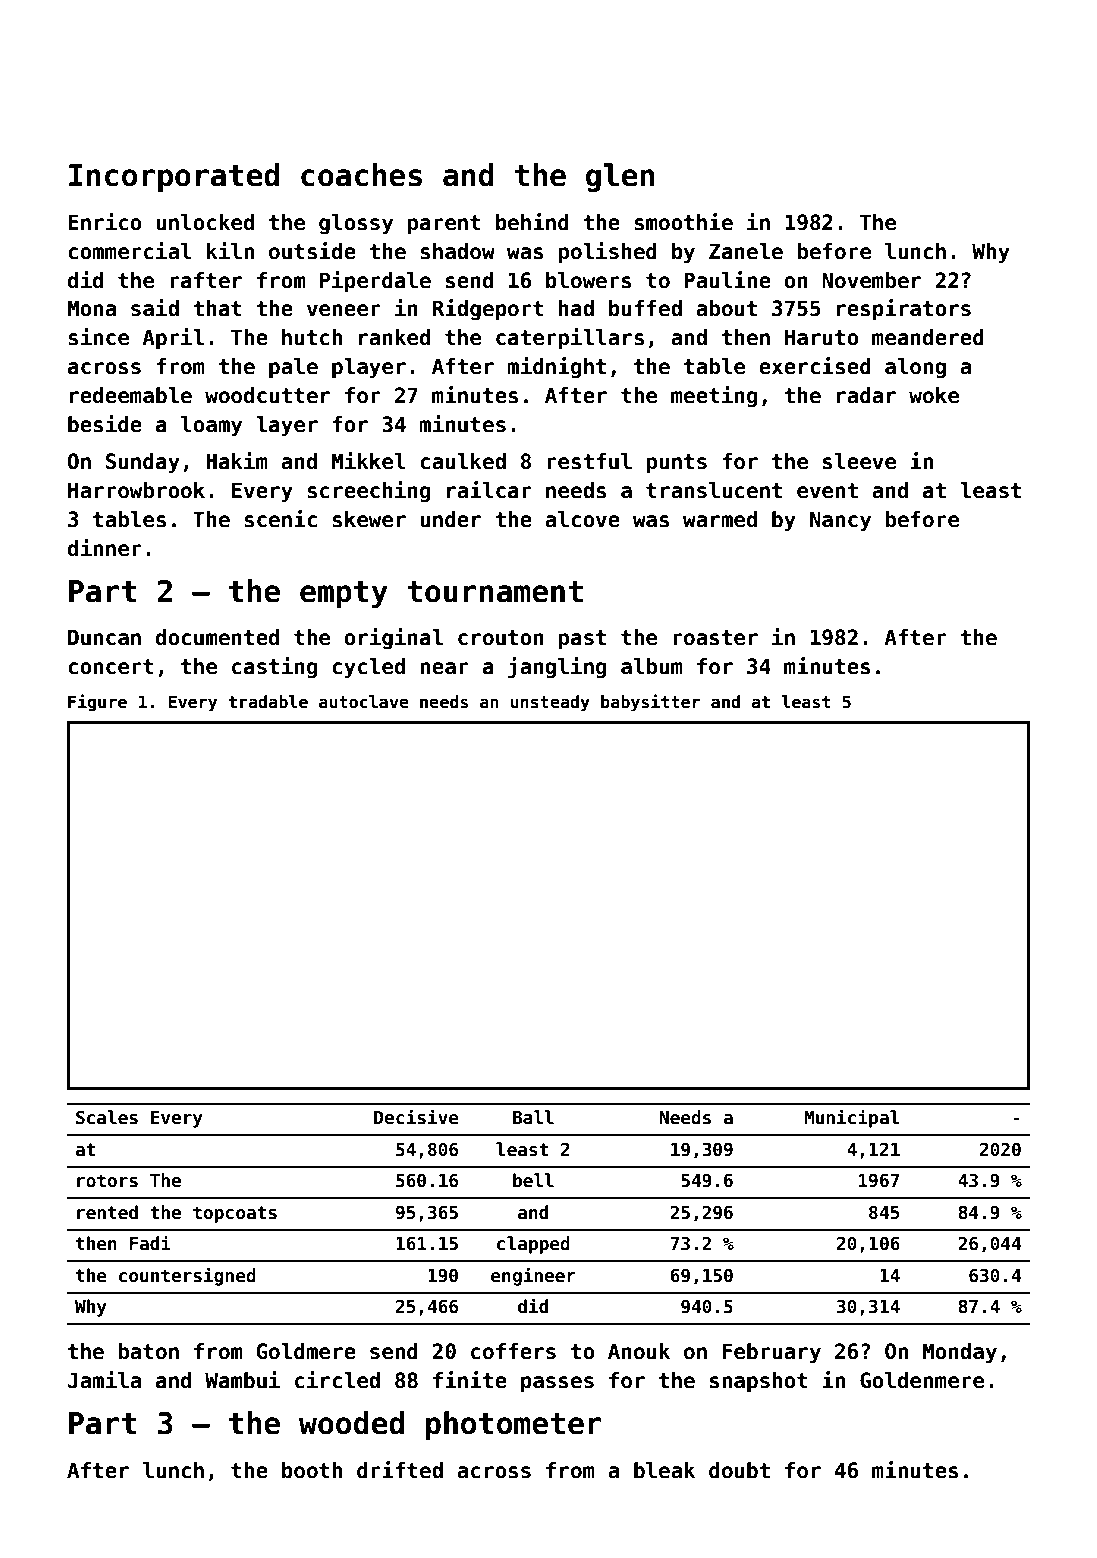 The image size is (1097, 1558). Describe the element at coordinates (268, 702) in the screenshot. I see `tradable` at that location.
